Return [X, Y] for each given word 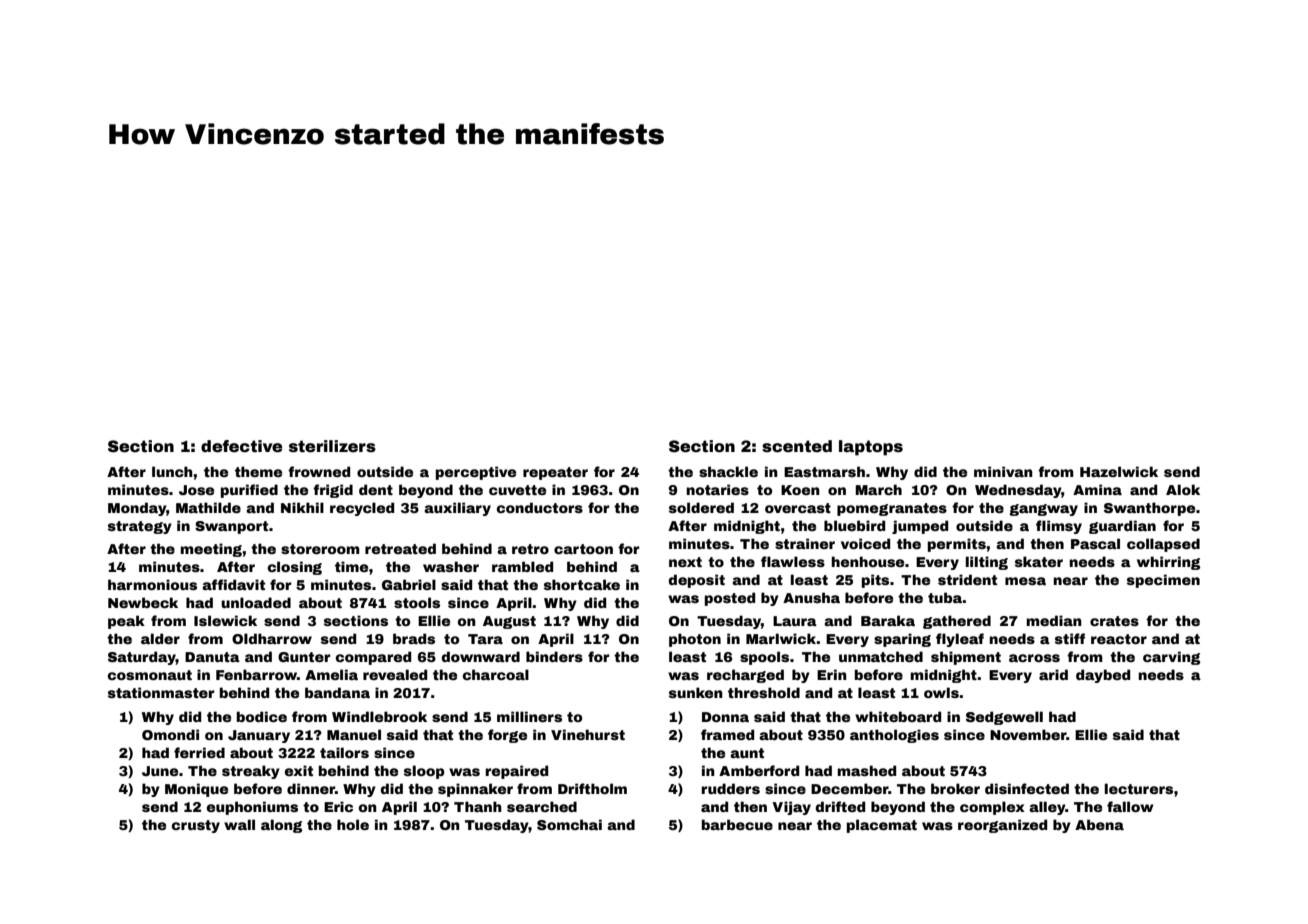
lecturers [1139, 788]
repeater [555, 473]
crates [1114, 621]
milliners [529, 716]
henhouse [867, 561]
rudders [730, 788]
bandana [337, 692]
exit [299, 770]
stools [417, 602]
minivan [1003, 471]
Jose [196, 490]
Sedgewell [1004, 718]
